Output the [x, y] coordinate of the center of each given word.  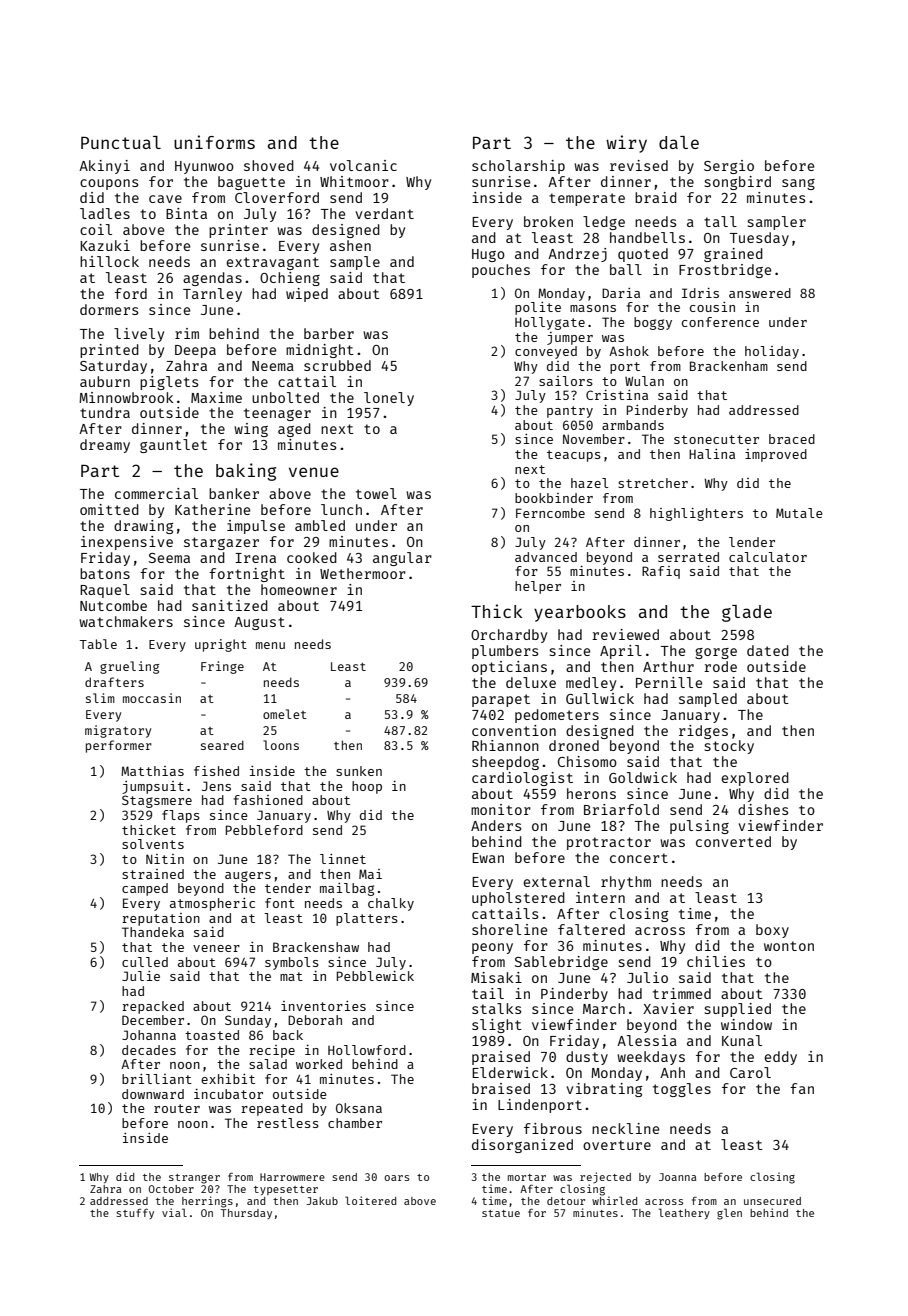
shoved [269, 165]
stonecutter [716, 439]
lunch [341, 509]
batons [105, 573]
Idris [700, 293]
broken [548, 221]
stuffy [135, 1213]
